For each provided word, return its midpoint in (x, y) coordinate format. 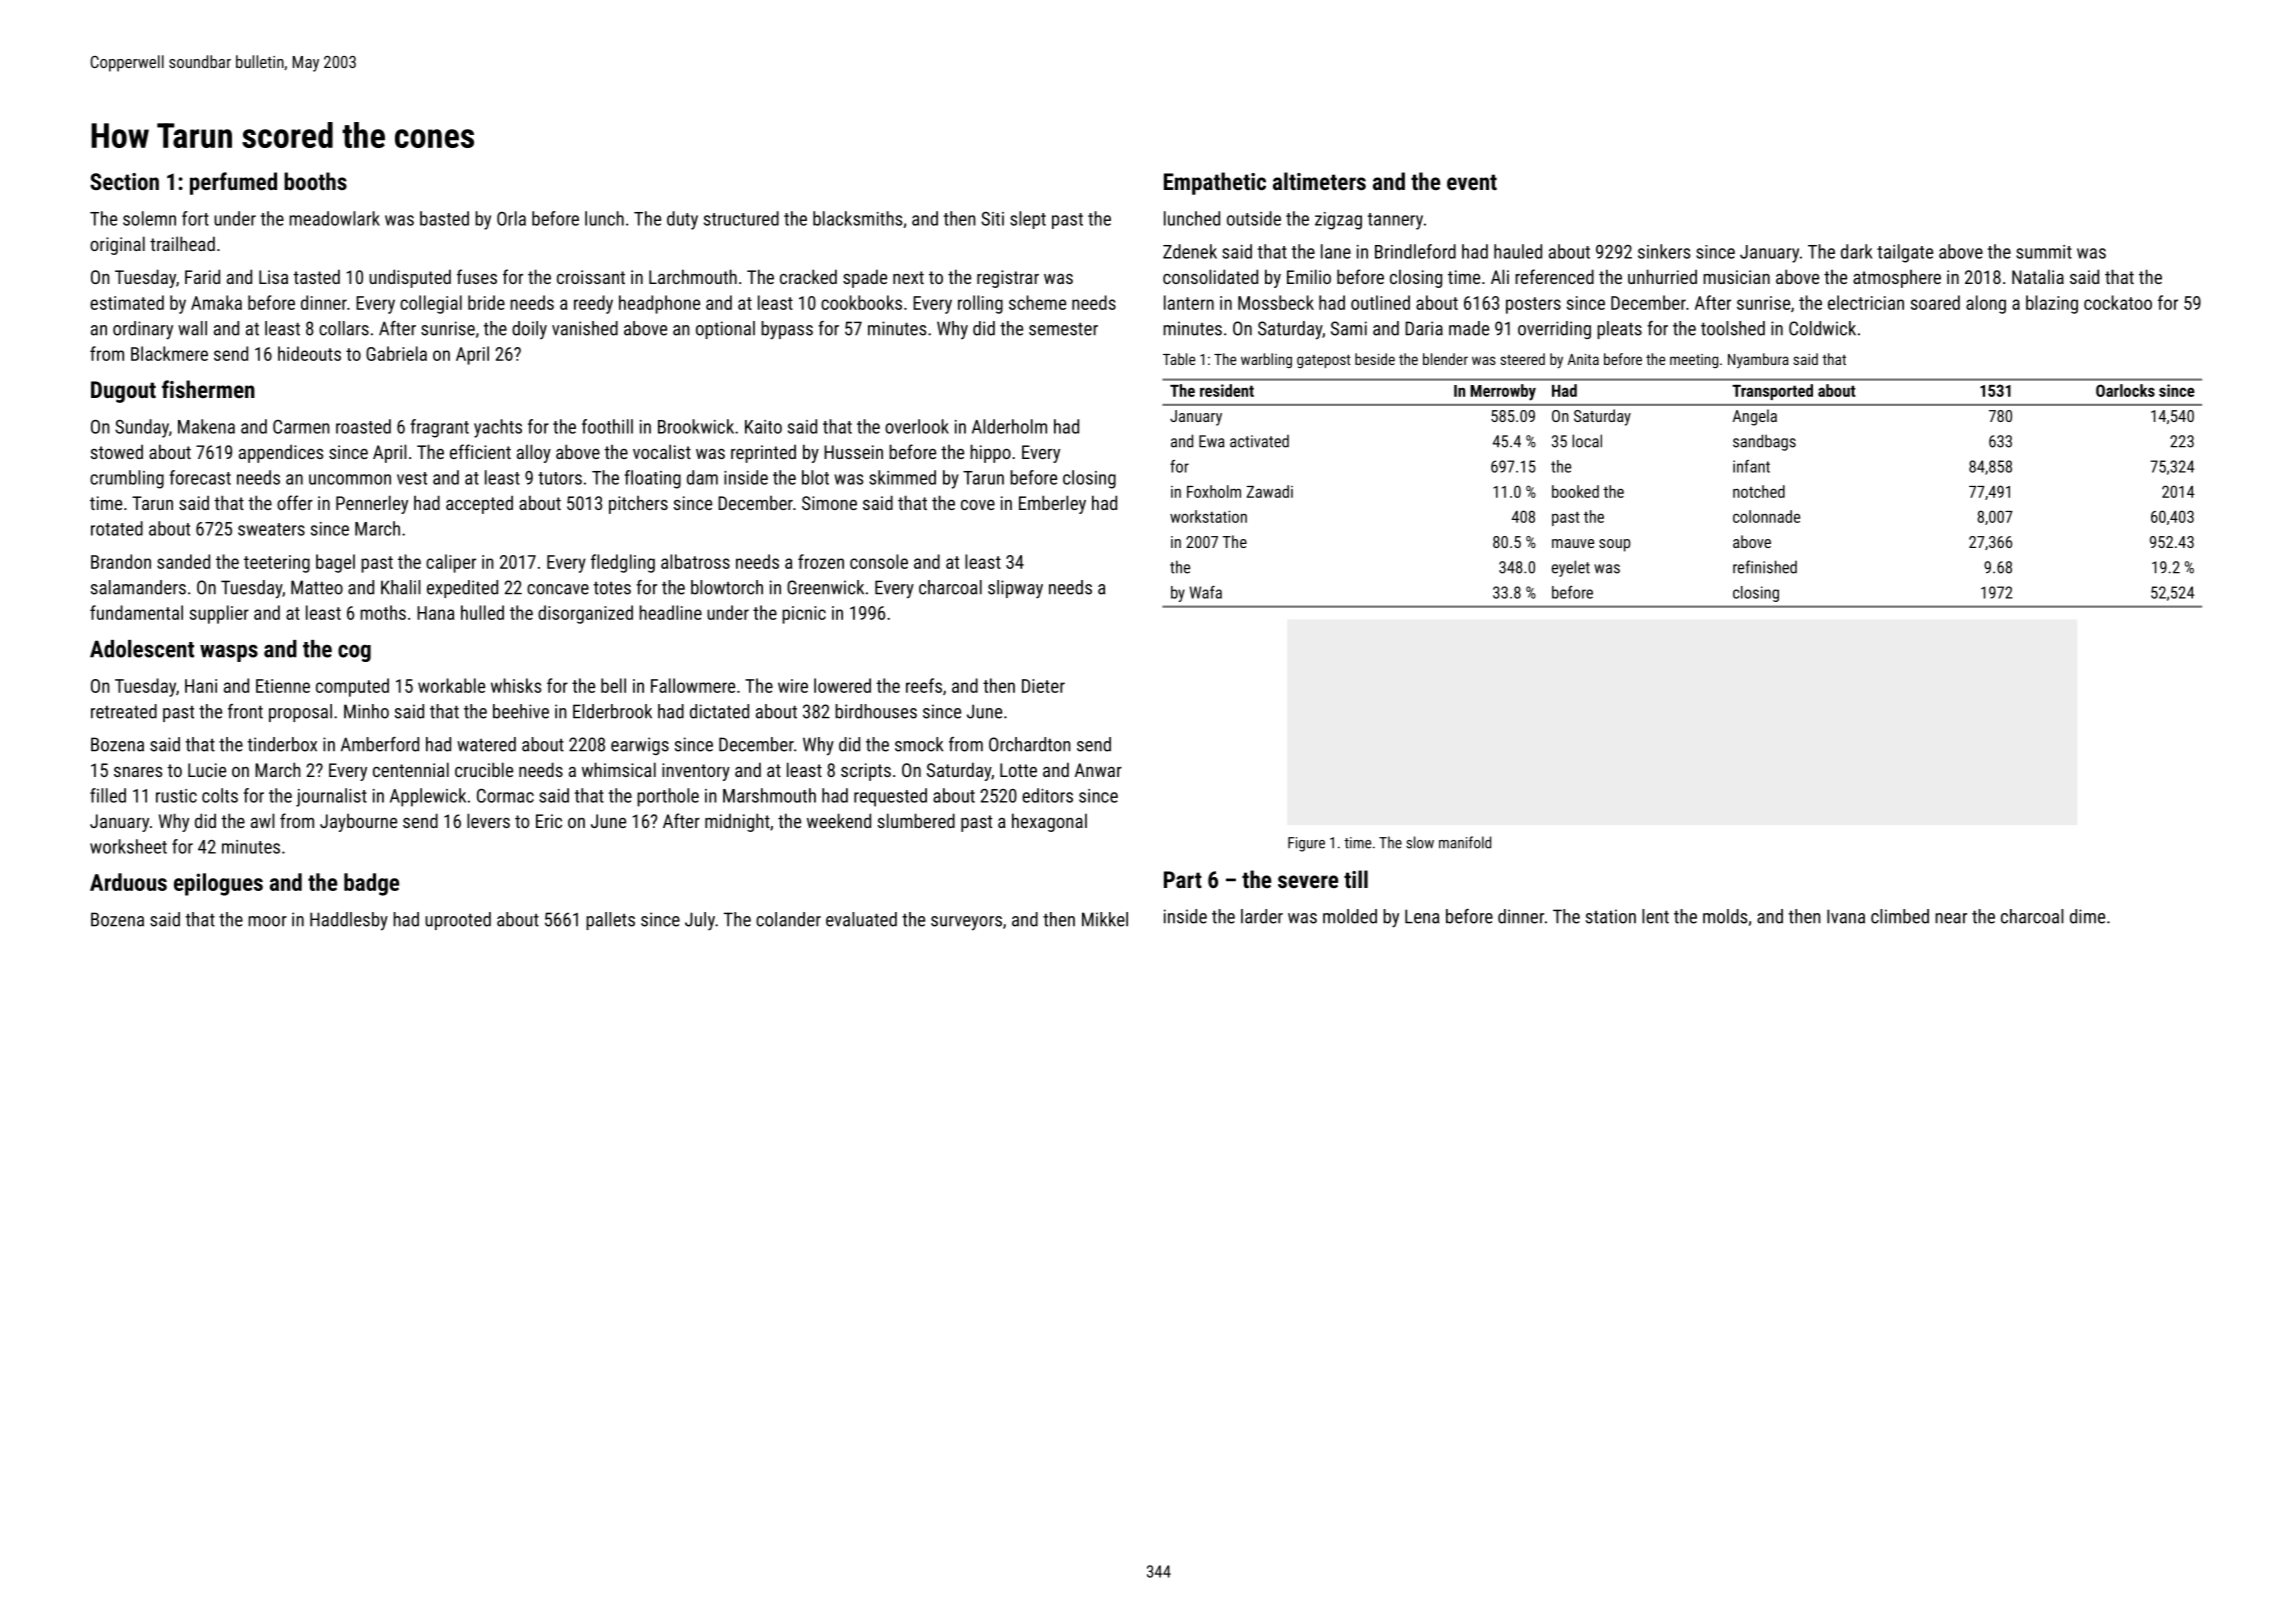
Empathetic (1215, 183)
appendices (281, 453)
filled (108, 795)
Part (1183, 879)
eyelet (1571, 568)
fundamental (136, 612)
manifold (1465, 842)
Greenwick (825, 587)
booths (315, 181)
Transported (1772, 392)
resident (1227, 390)
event (1472, 182)
